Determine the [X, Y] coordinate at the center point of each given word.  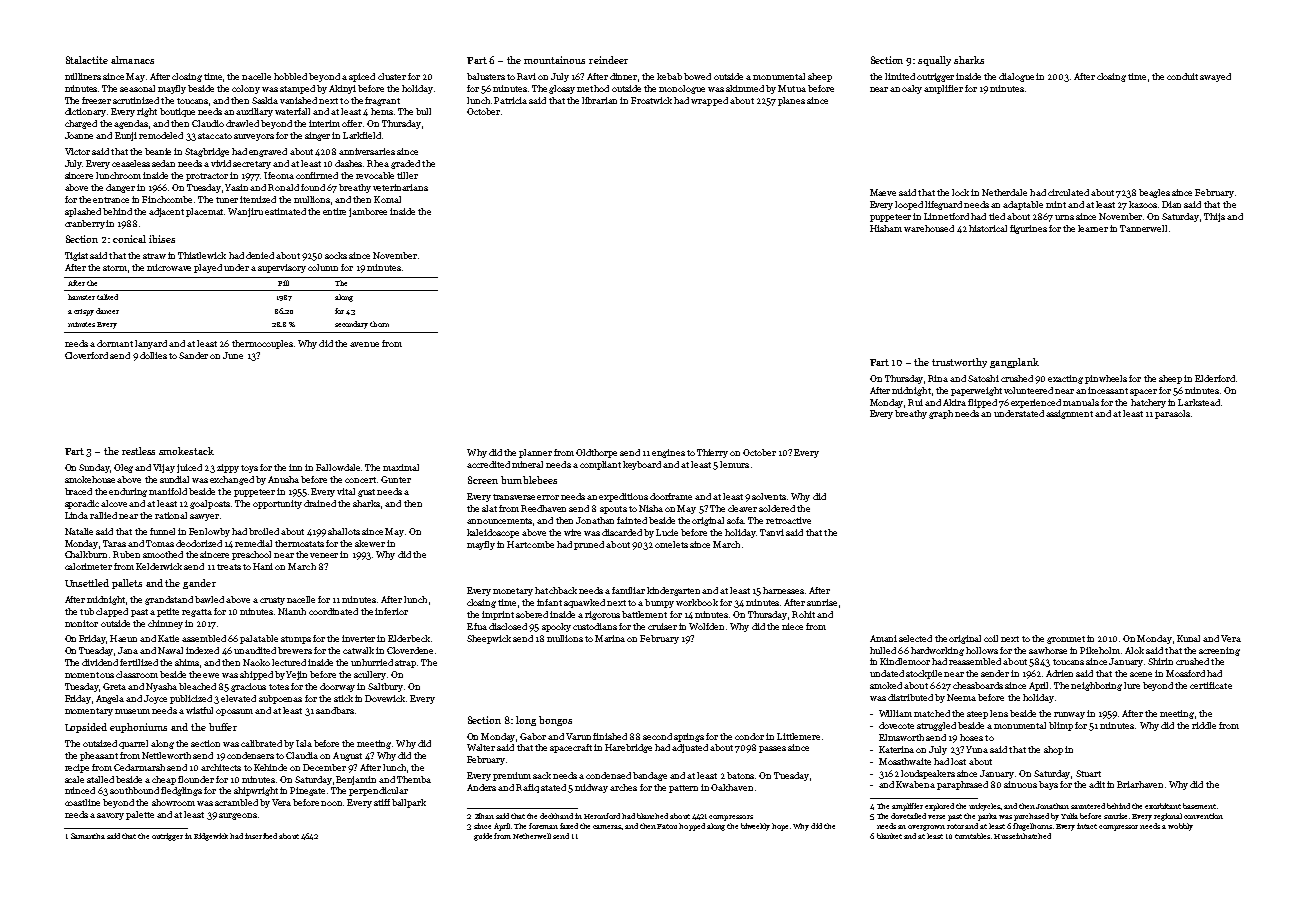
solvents [769, 496]
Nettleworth [166, 755]
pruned [589, 545]
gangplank [1014, 363]
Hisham [886, 228]
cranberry [85, 224]
